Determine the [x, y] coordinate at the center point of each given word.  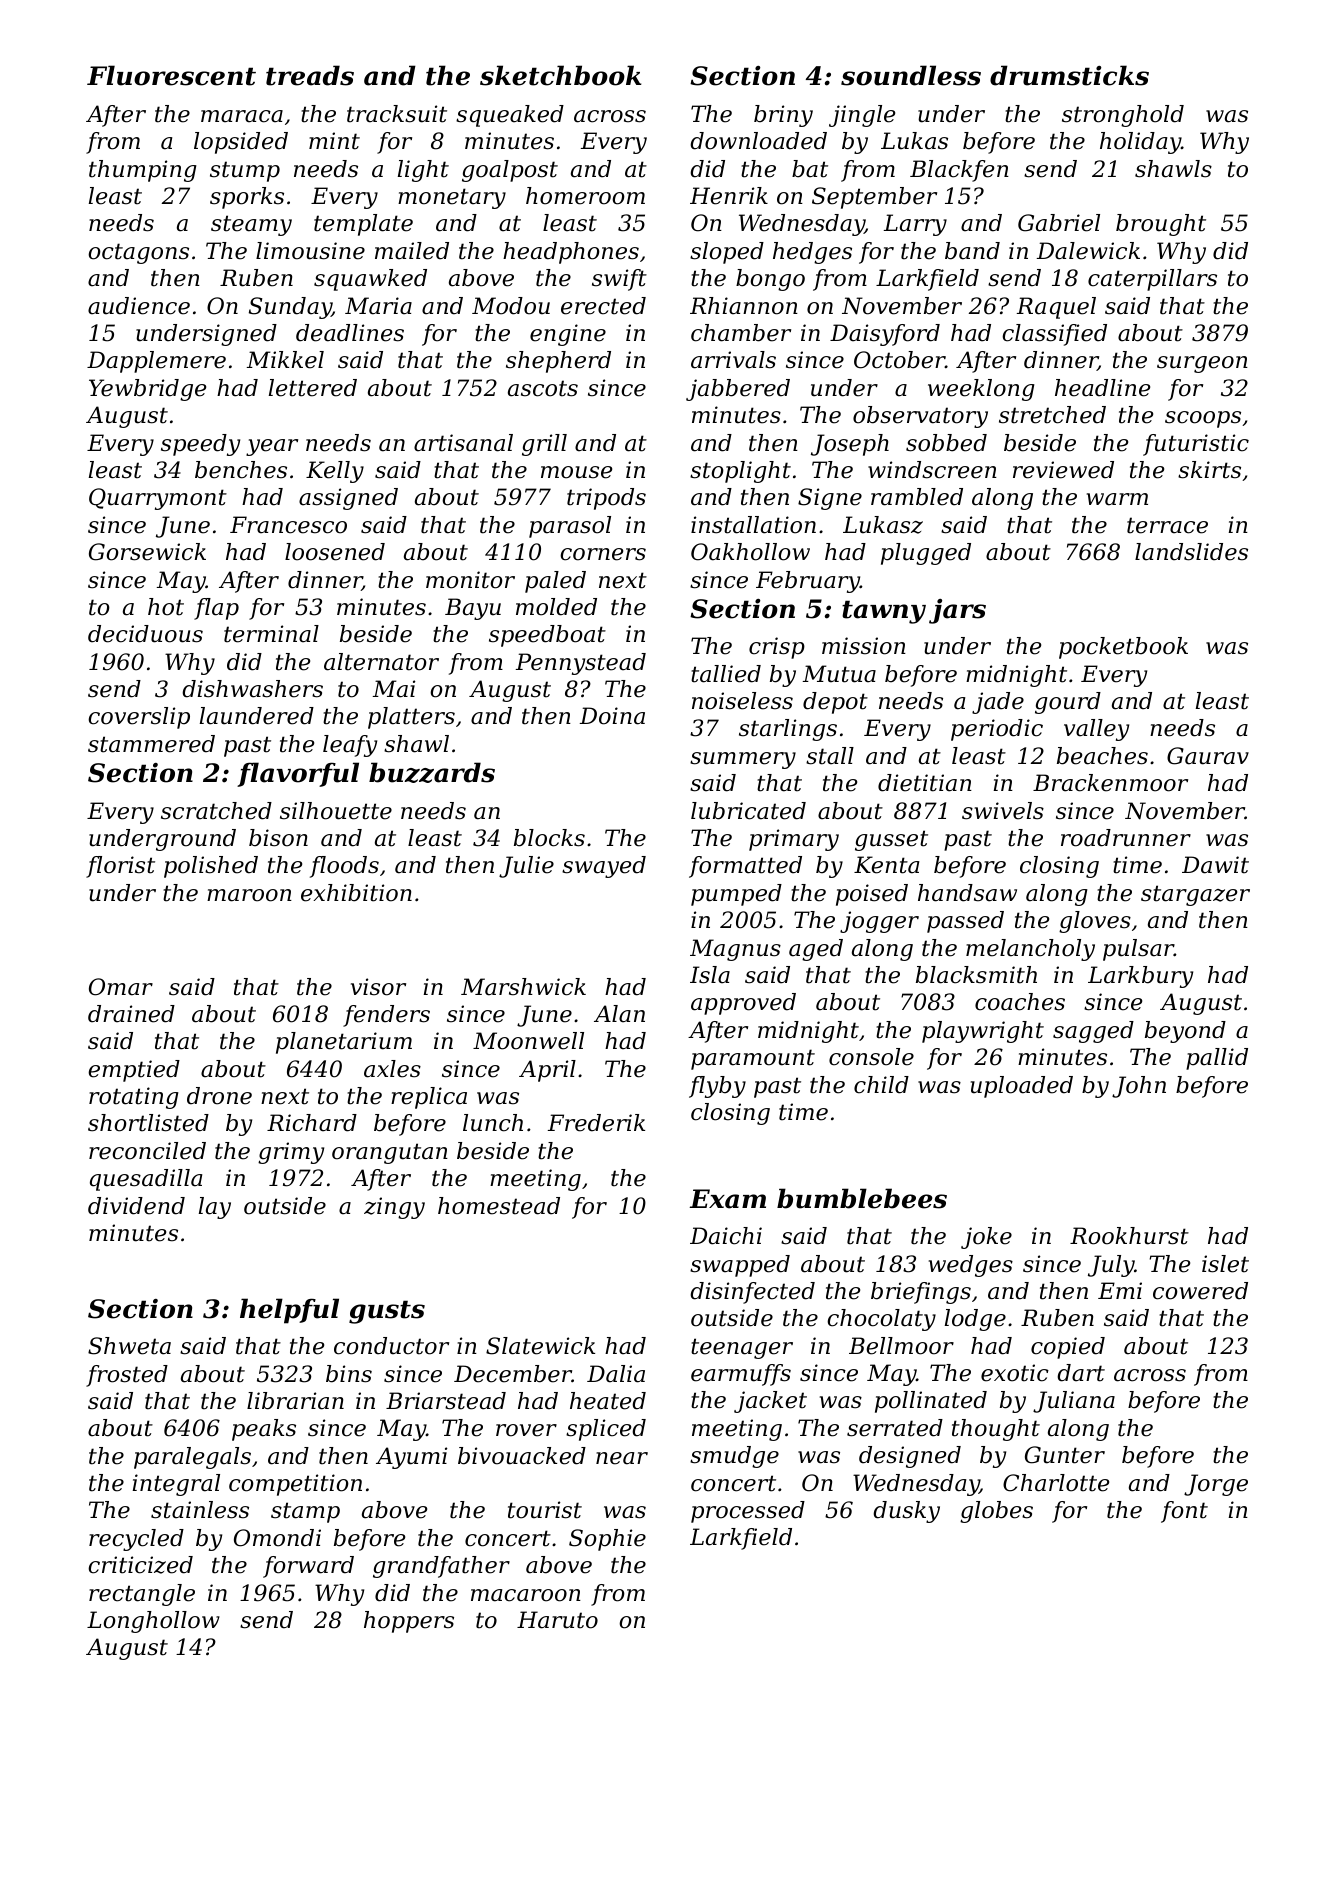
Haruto [557, 1620]
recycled [136, 1540]
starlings [788, 730]
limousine [310, 251]
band [972, 251]
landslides [1191, 552]
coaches [1020, 1002]
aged [816, 950]
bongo [770, 280]
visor [378, 987]
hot [166, 607]
